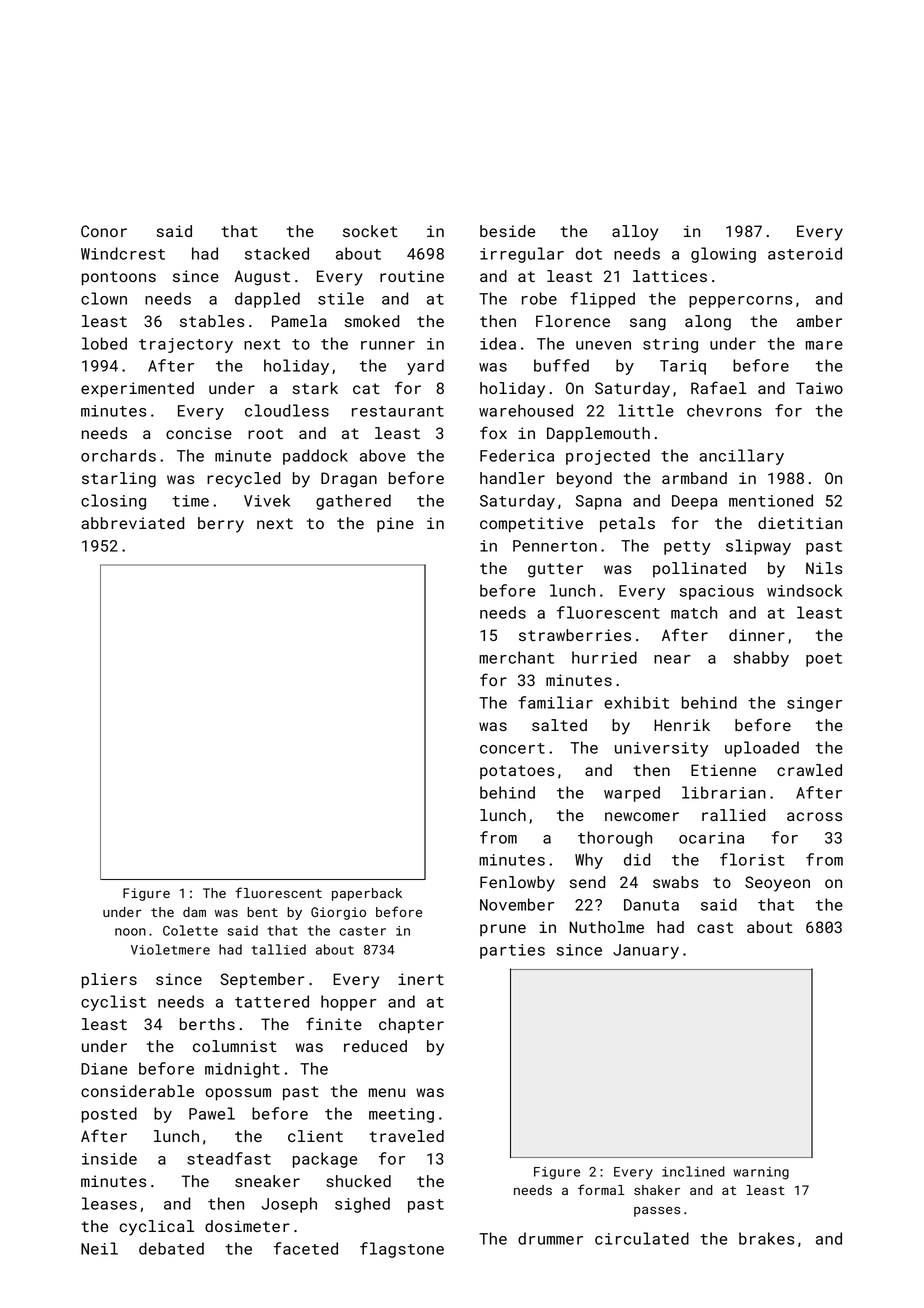 The image size is (924, 1308). Describe the element at coordinates (132, 523) in the document. I see `abbreviated` at that location.
